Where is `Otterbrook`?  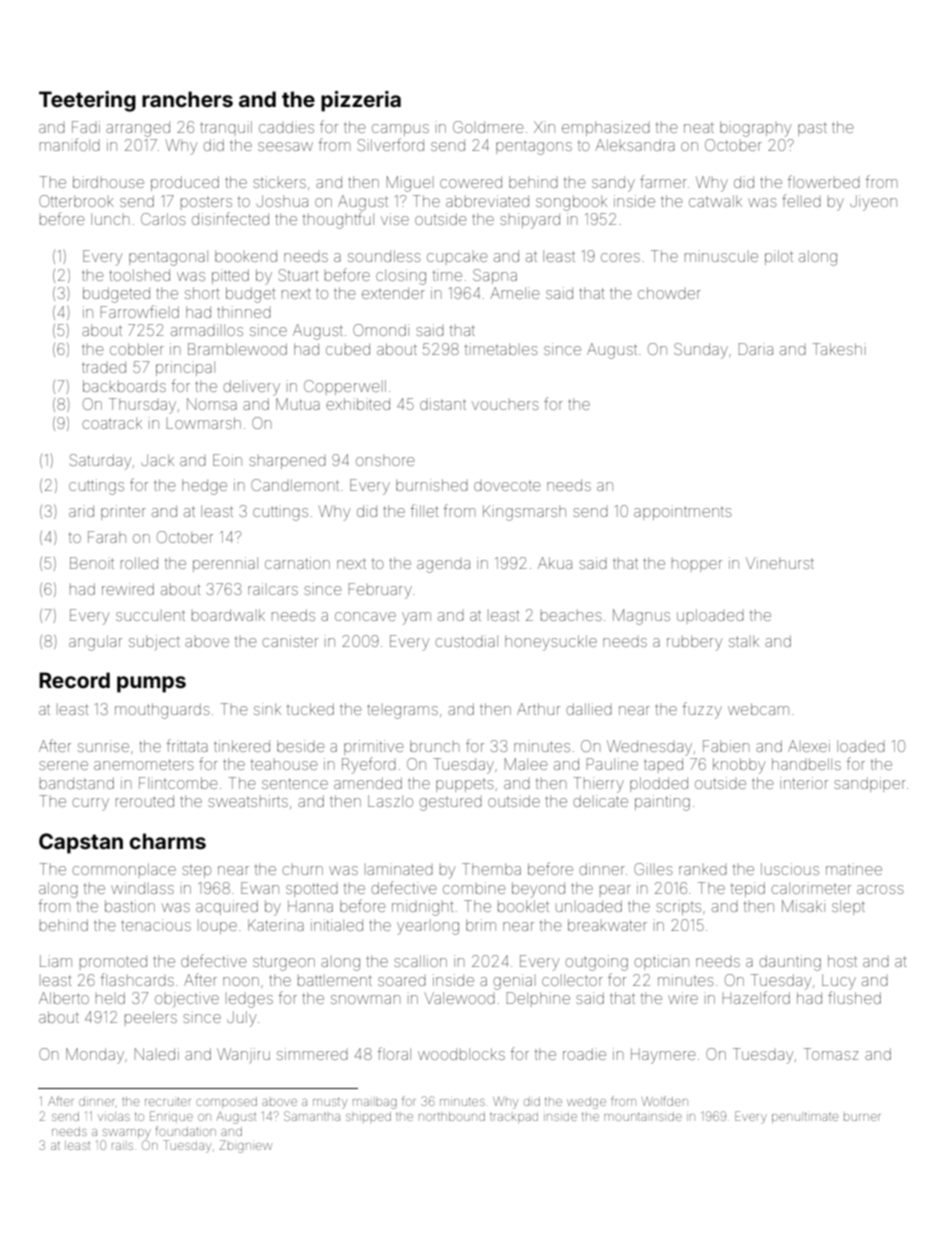
Otterbrook is located at coordinates (76, 201).
